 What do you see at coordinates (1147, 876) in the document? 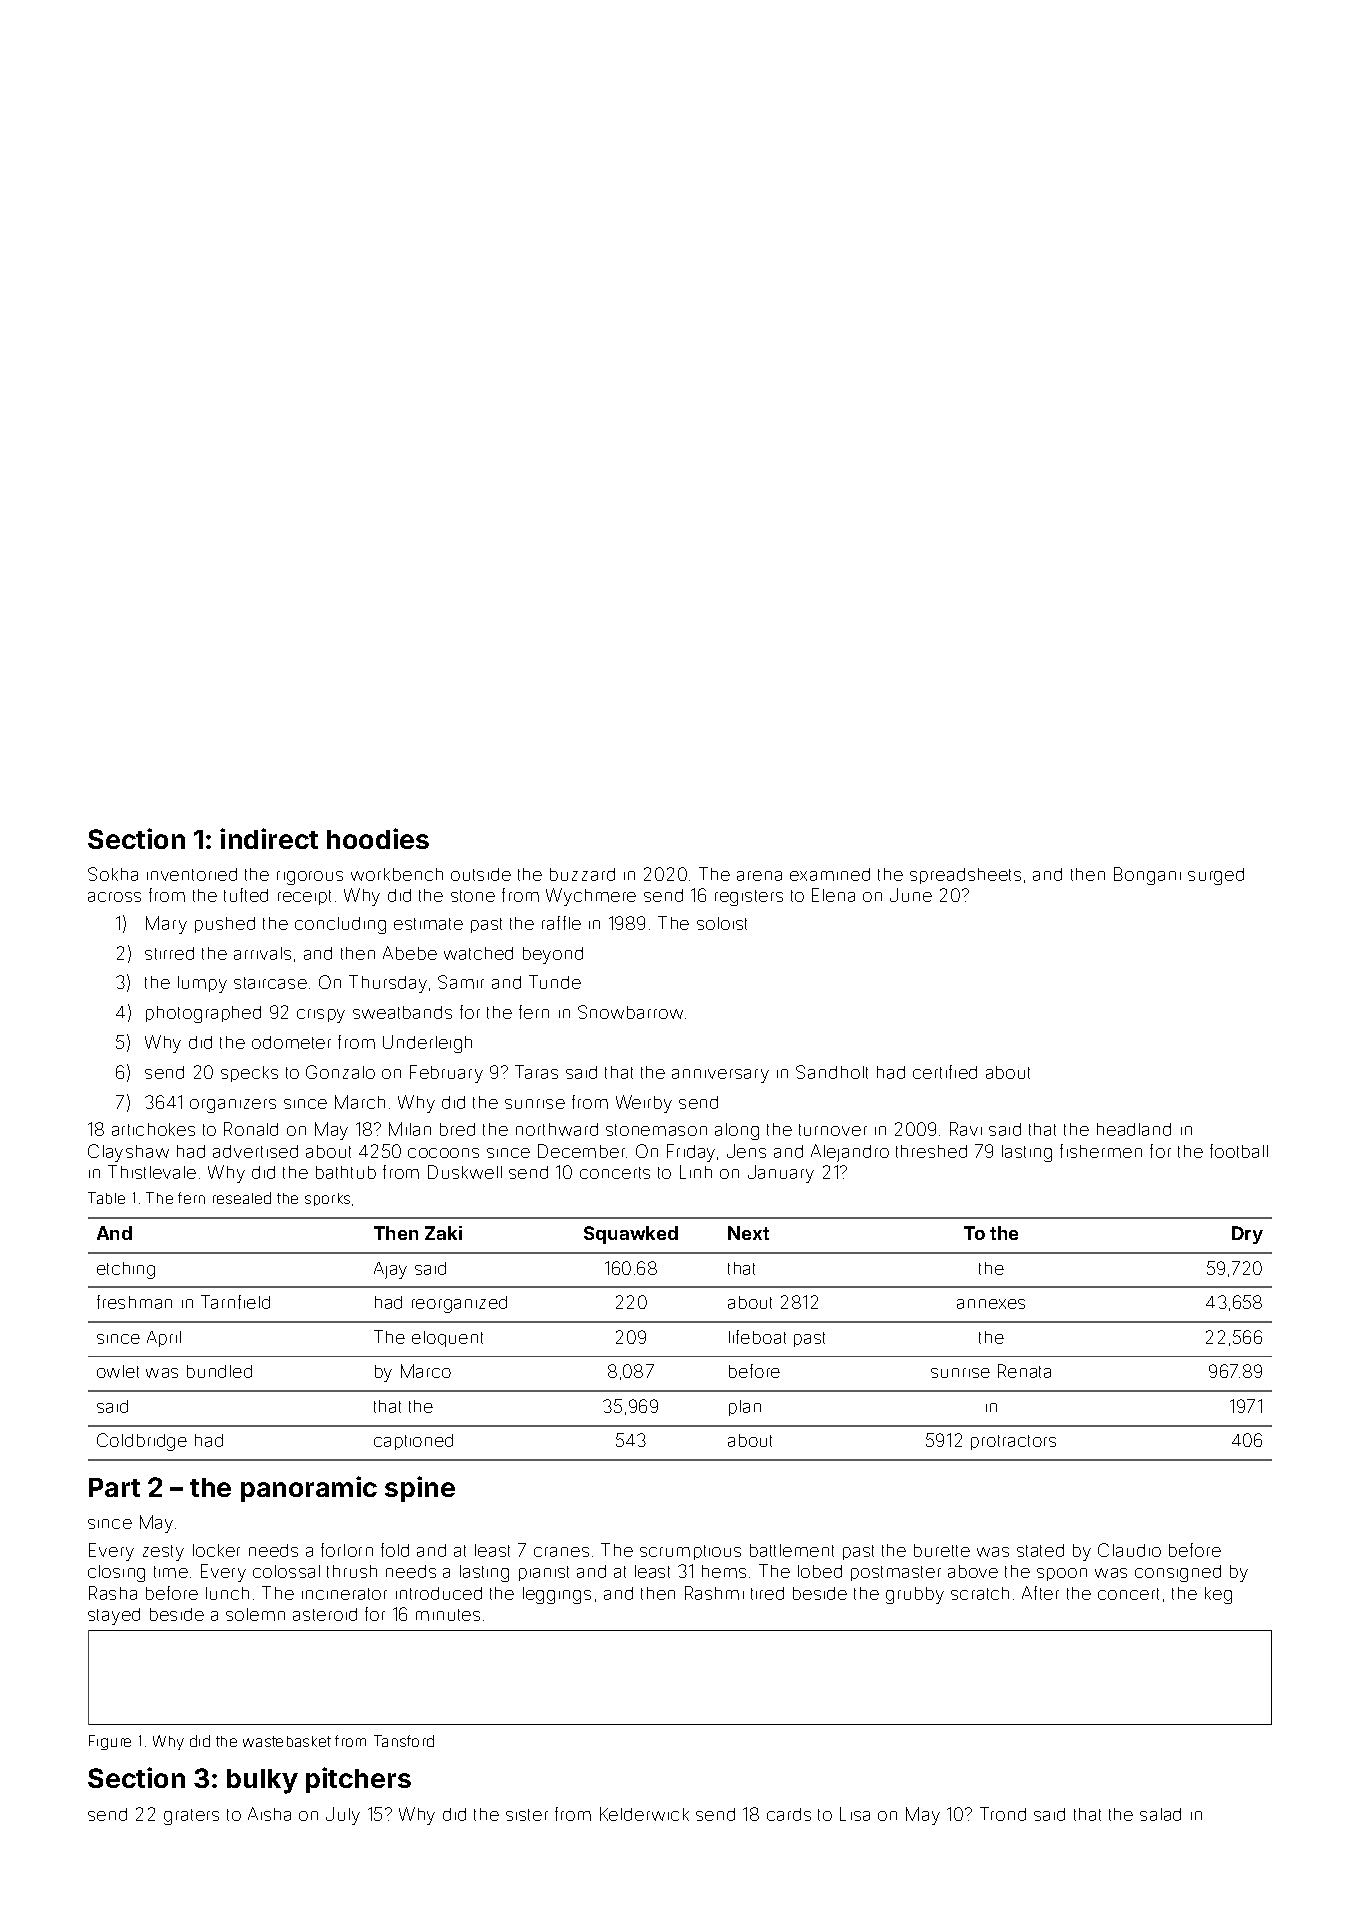
I see `Bongani` at bounding box center [1147, 876].
